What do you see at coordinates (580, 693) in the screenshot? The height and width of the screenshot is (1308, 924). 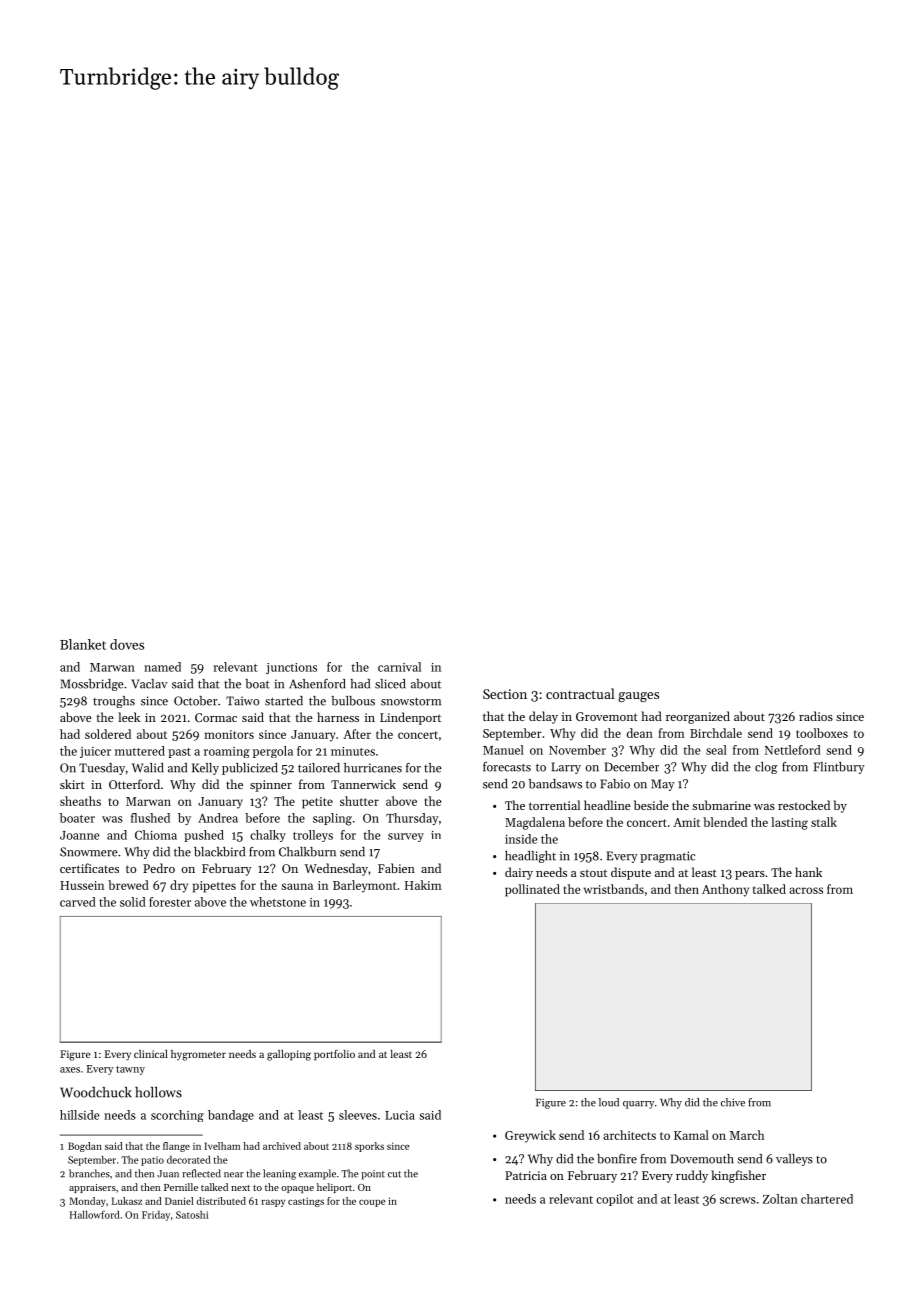 I see `contractual` at bounding box center [580, 693].
